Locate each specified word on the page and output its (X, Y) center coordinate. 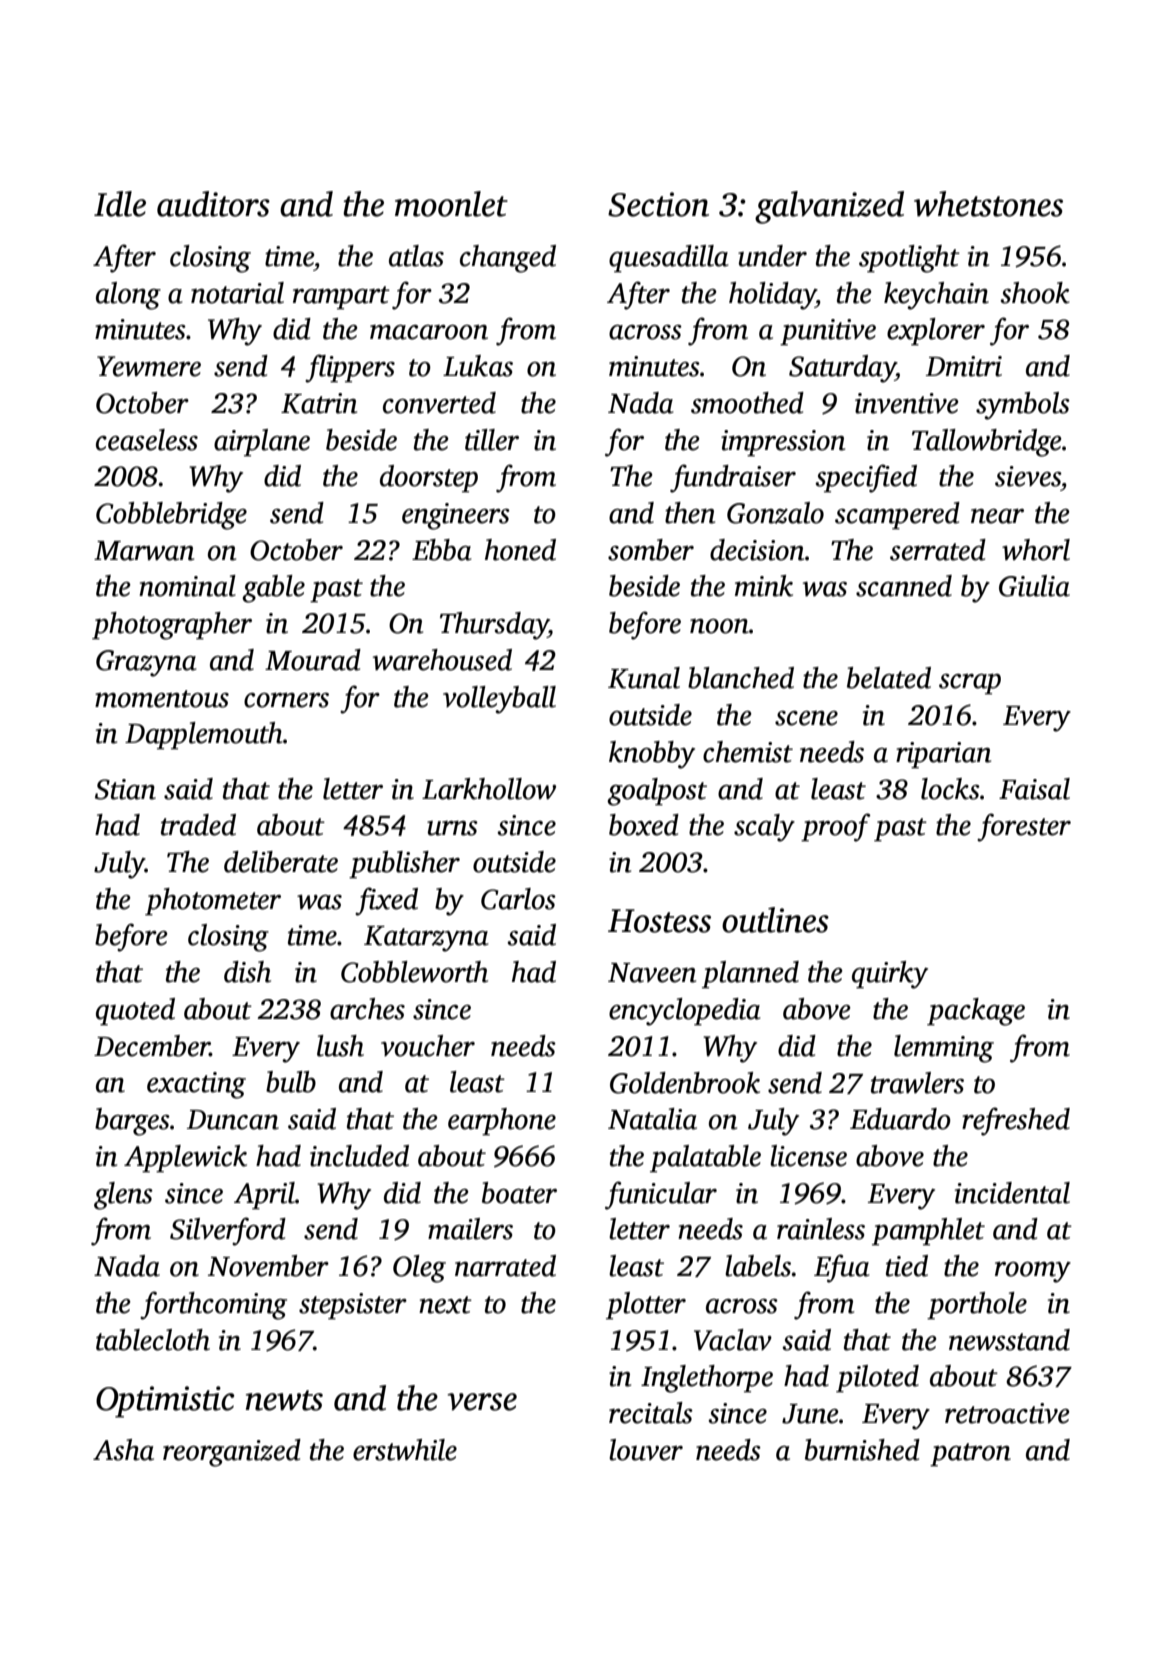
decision (757, 550)
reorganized (232, 1453)
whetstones (988, 204)
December (152, 1046)
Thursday (494, 626)
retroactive (1007, 1413)
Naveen (652, 973)
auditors (213, 204)
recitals (651, 1413)
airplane (262, 443)
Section (658, 204)
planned (750, 975)
